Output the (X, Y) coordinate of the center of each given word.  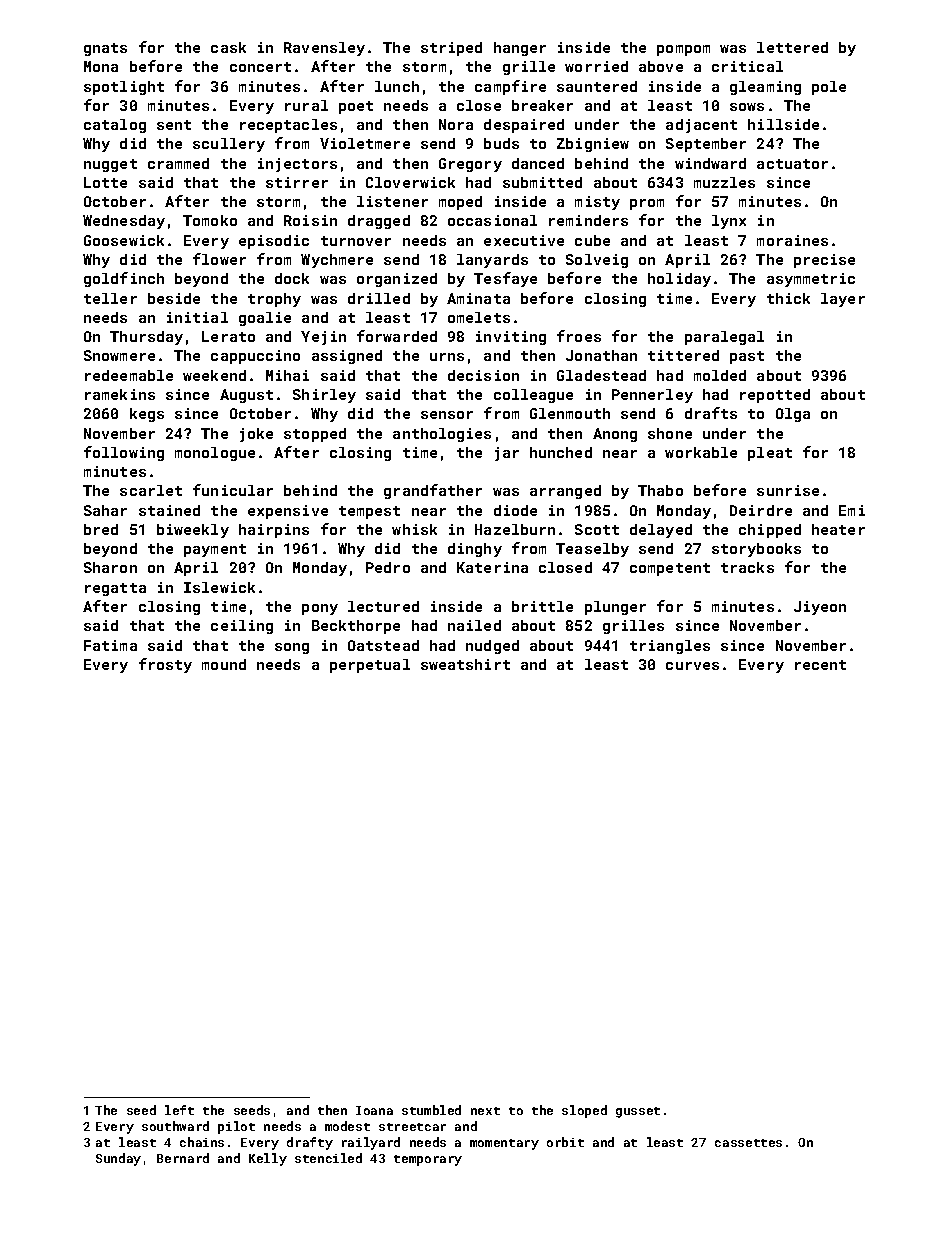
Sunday (118, 1159)
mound (224, 664)
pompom (683, 50)
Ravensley (324, 49)
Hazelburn (515, 529)
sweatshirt (465, 664)
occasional (492, 220)
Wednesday (124, 222)
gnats (105, 49)
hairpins (274, 531)
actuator (792, 164)
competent (670, 569)
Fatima (110, 645)
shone (670, 433)
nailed (474, 625)
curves (692, 666)
